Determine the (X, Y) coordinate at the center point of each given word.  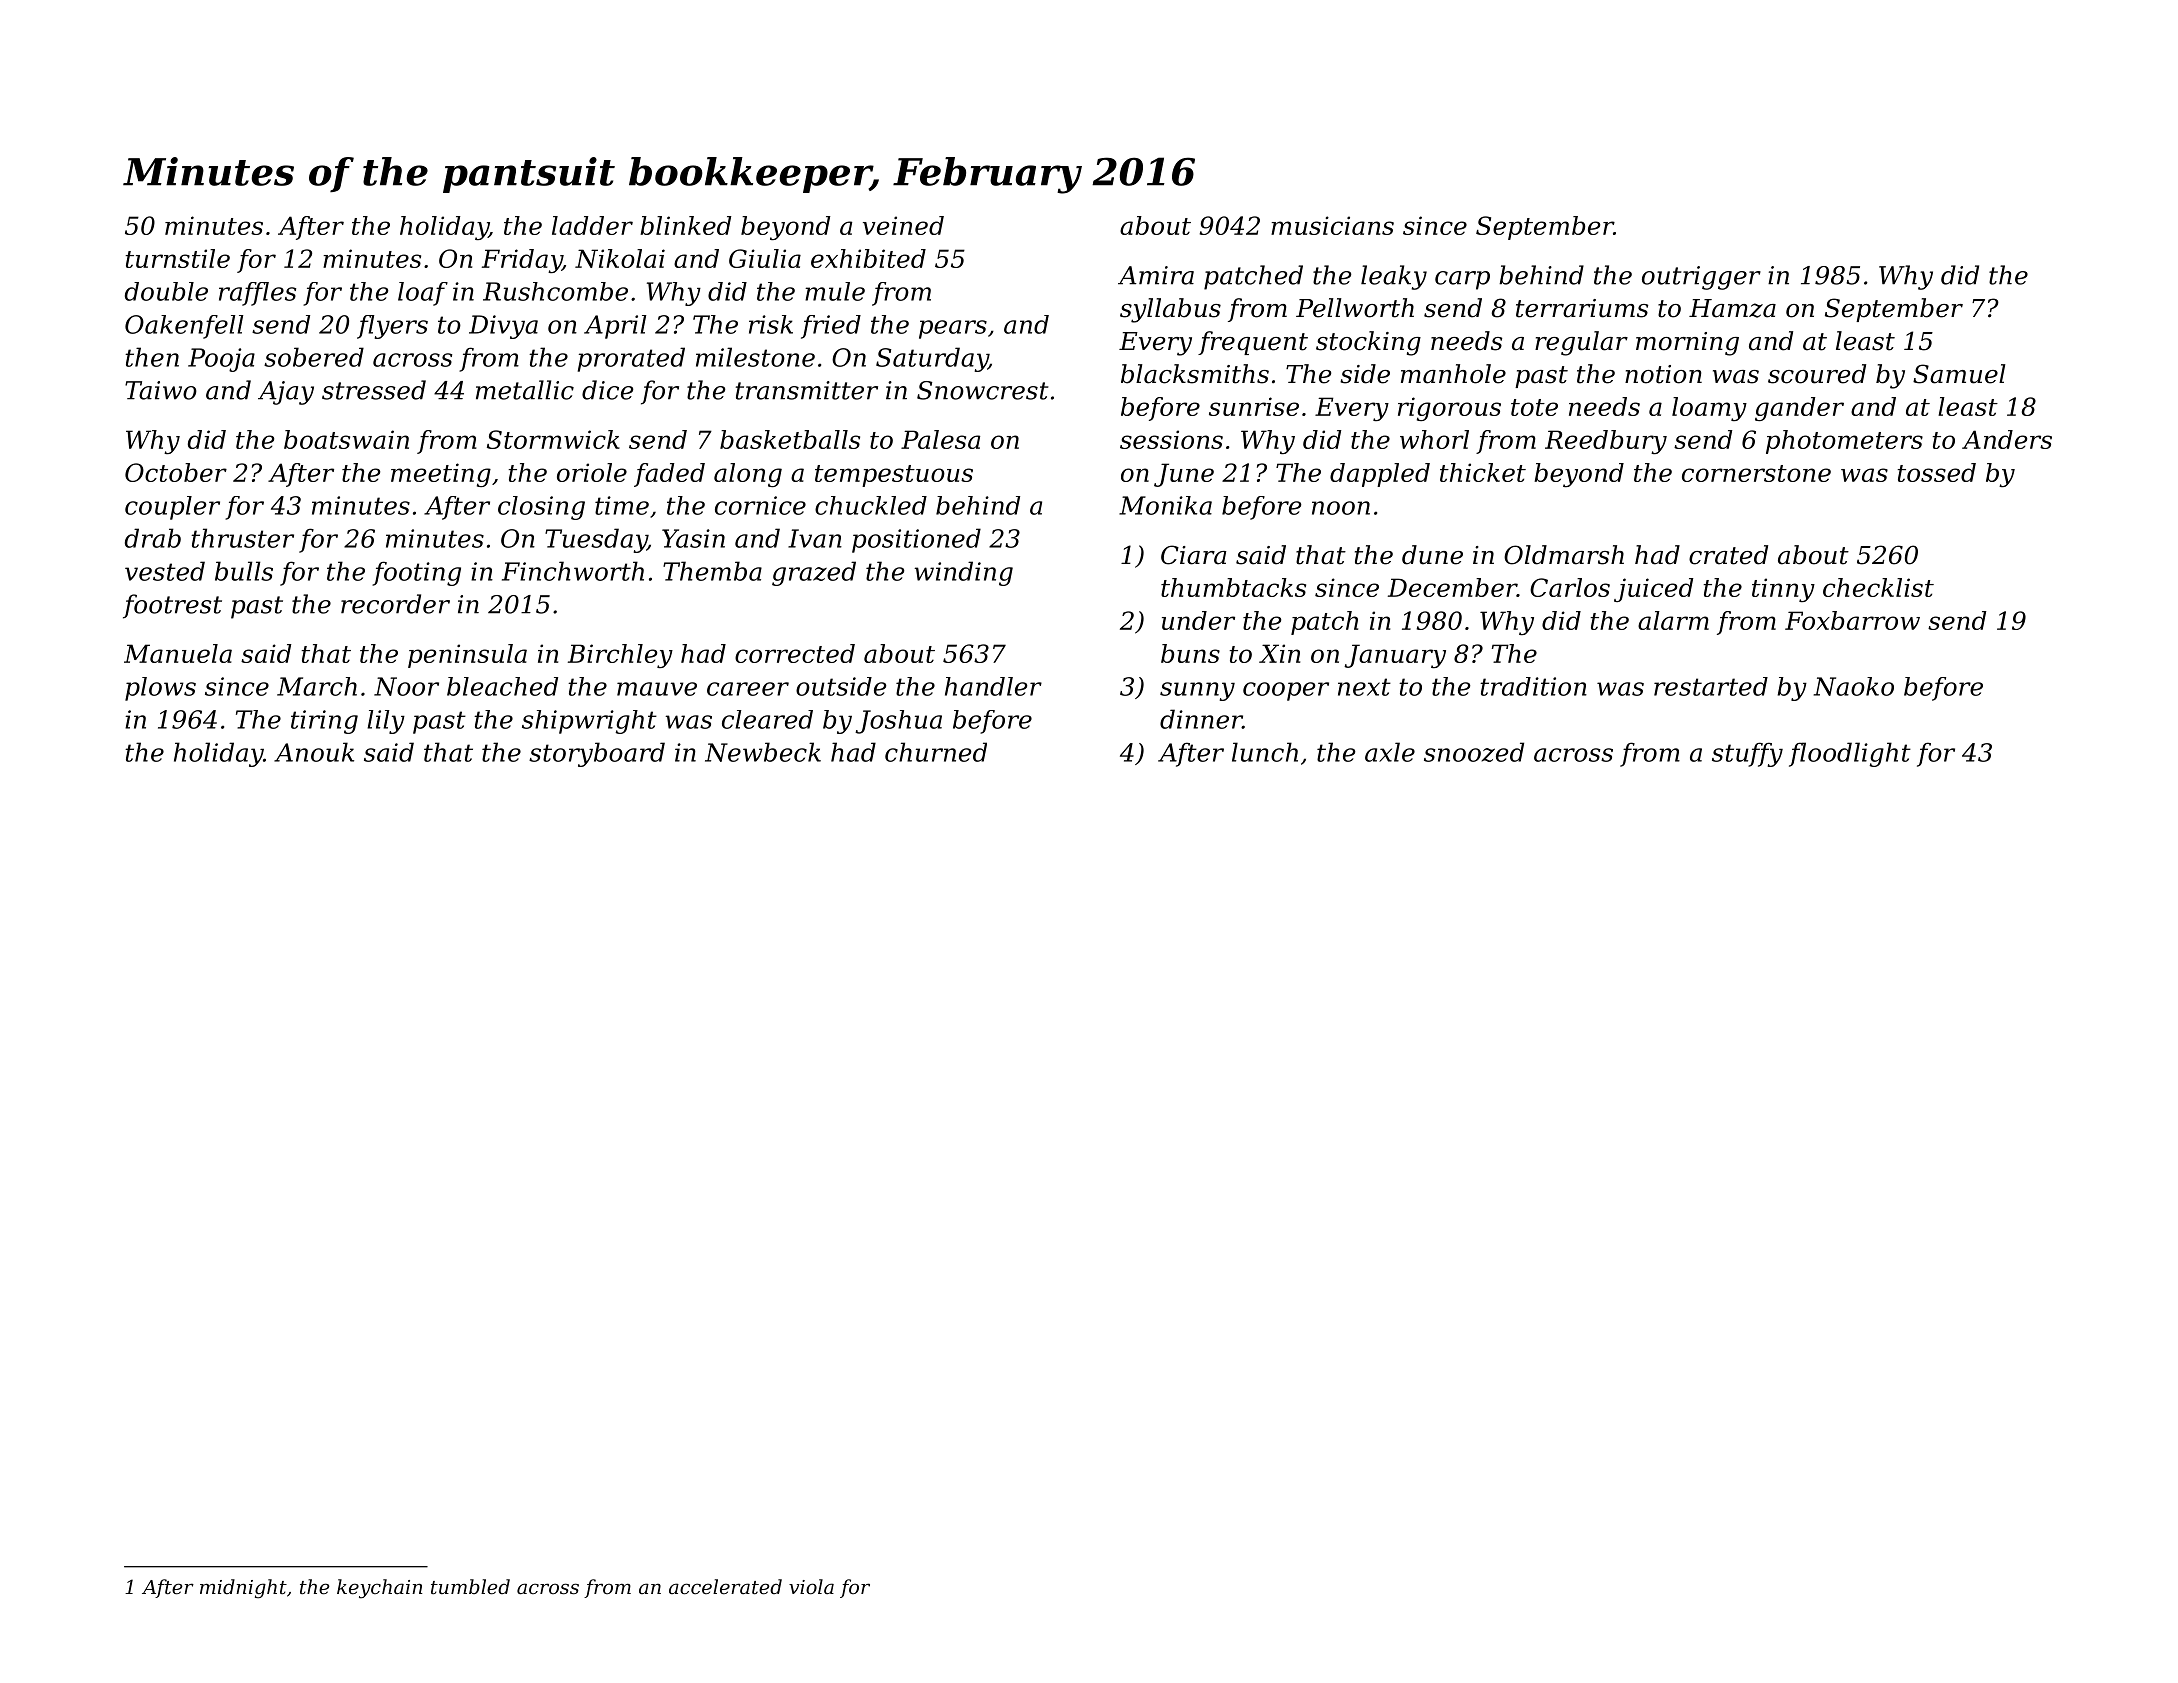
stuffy (1747, 754)
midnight (243, 1589)
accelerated (725, 1587)
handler (993, 686)
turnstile (177, 258)
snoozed (1474, 752)
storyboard (597, 754)
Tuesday (596, 540)
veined (903, 225)
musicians (1332, 225)
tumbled (470, 1587)
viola (811, 1587)
